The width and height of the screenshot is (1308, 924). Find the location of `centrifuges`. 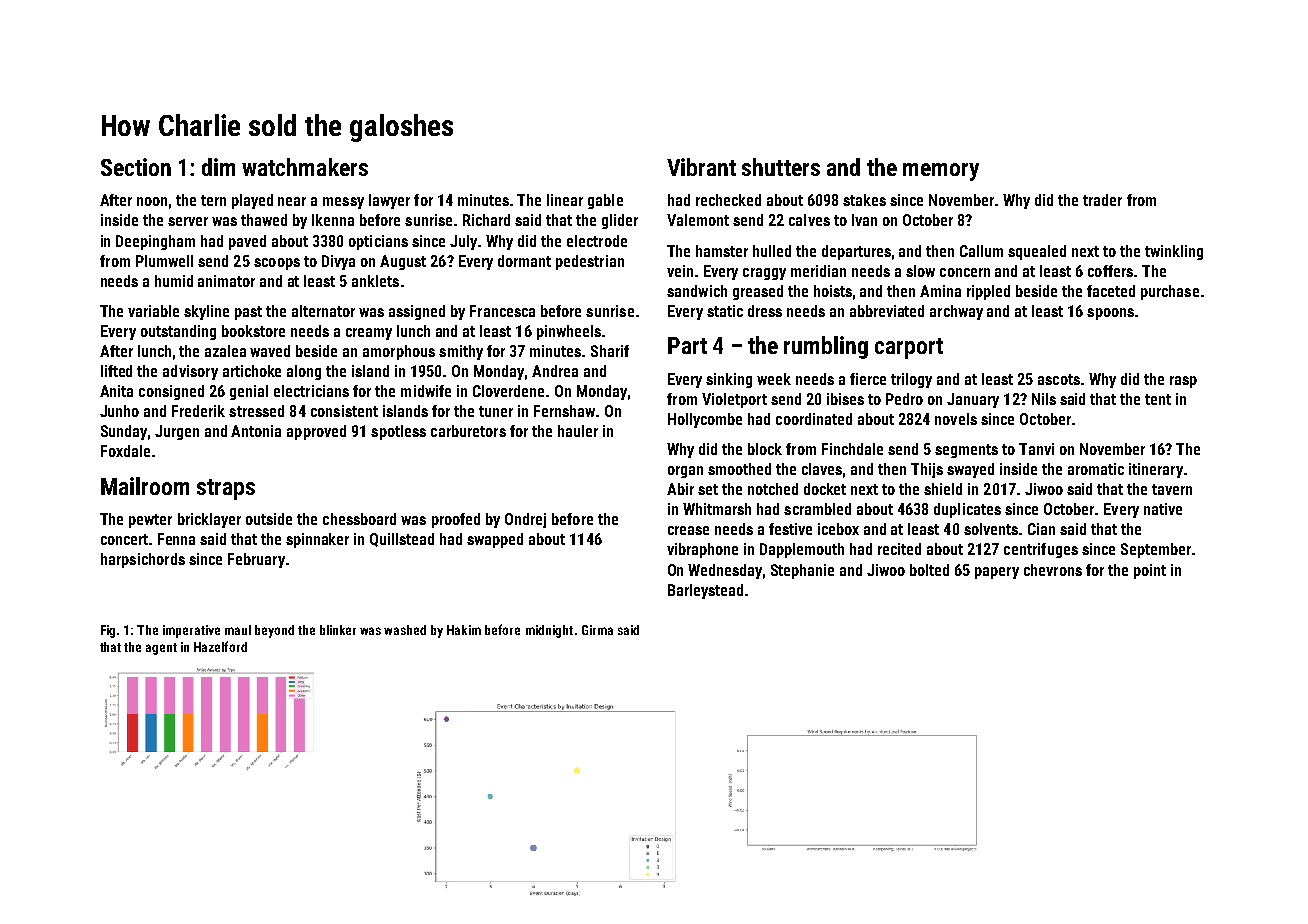

centrifuges is located at coordinates (1041, 550).
